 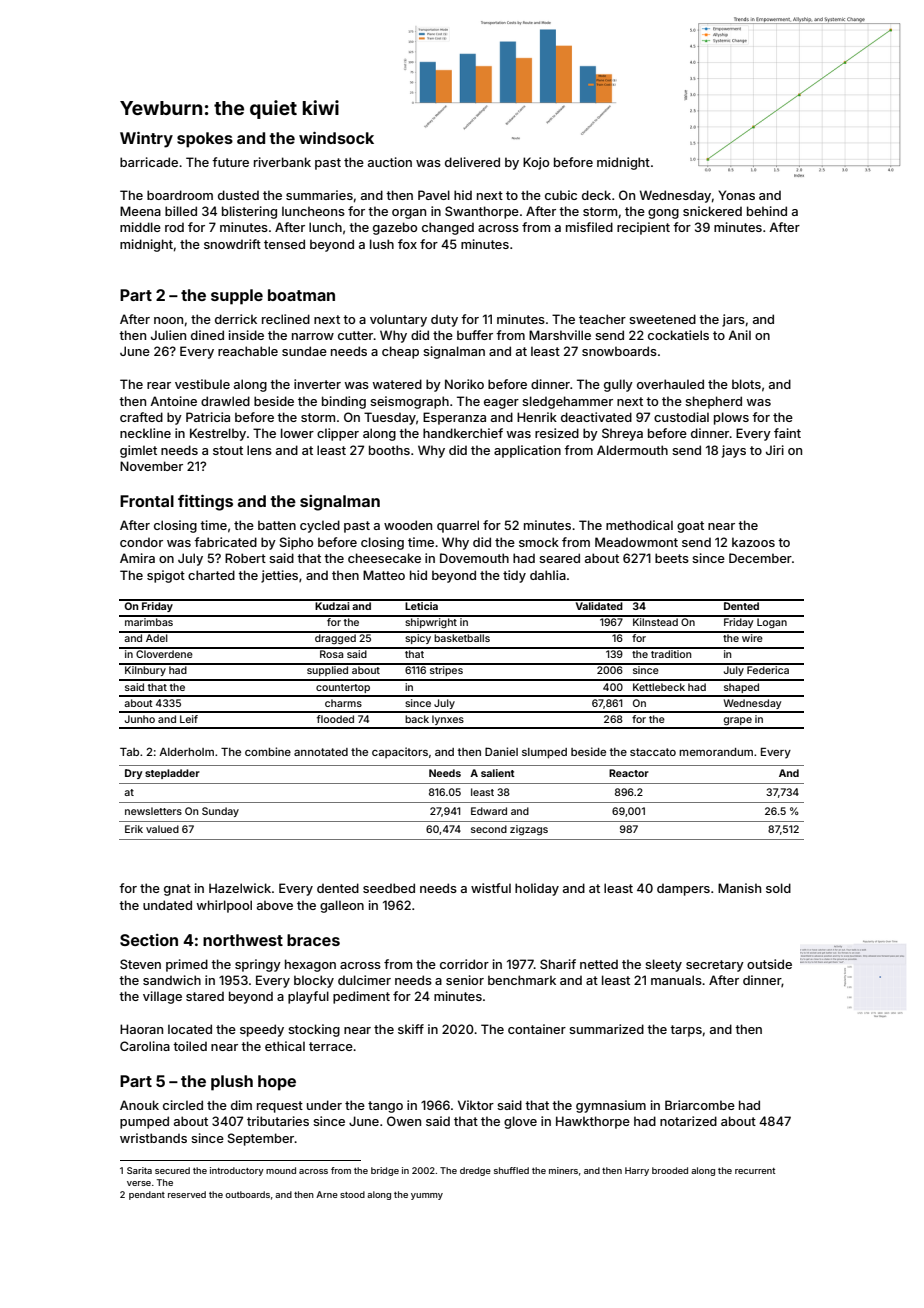 What do you see at coordinates (282, 162) in the document?
I see `riverbank` at bounding box center [282, 162].
